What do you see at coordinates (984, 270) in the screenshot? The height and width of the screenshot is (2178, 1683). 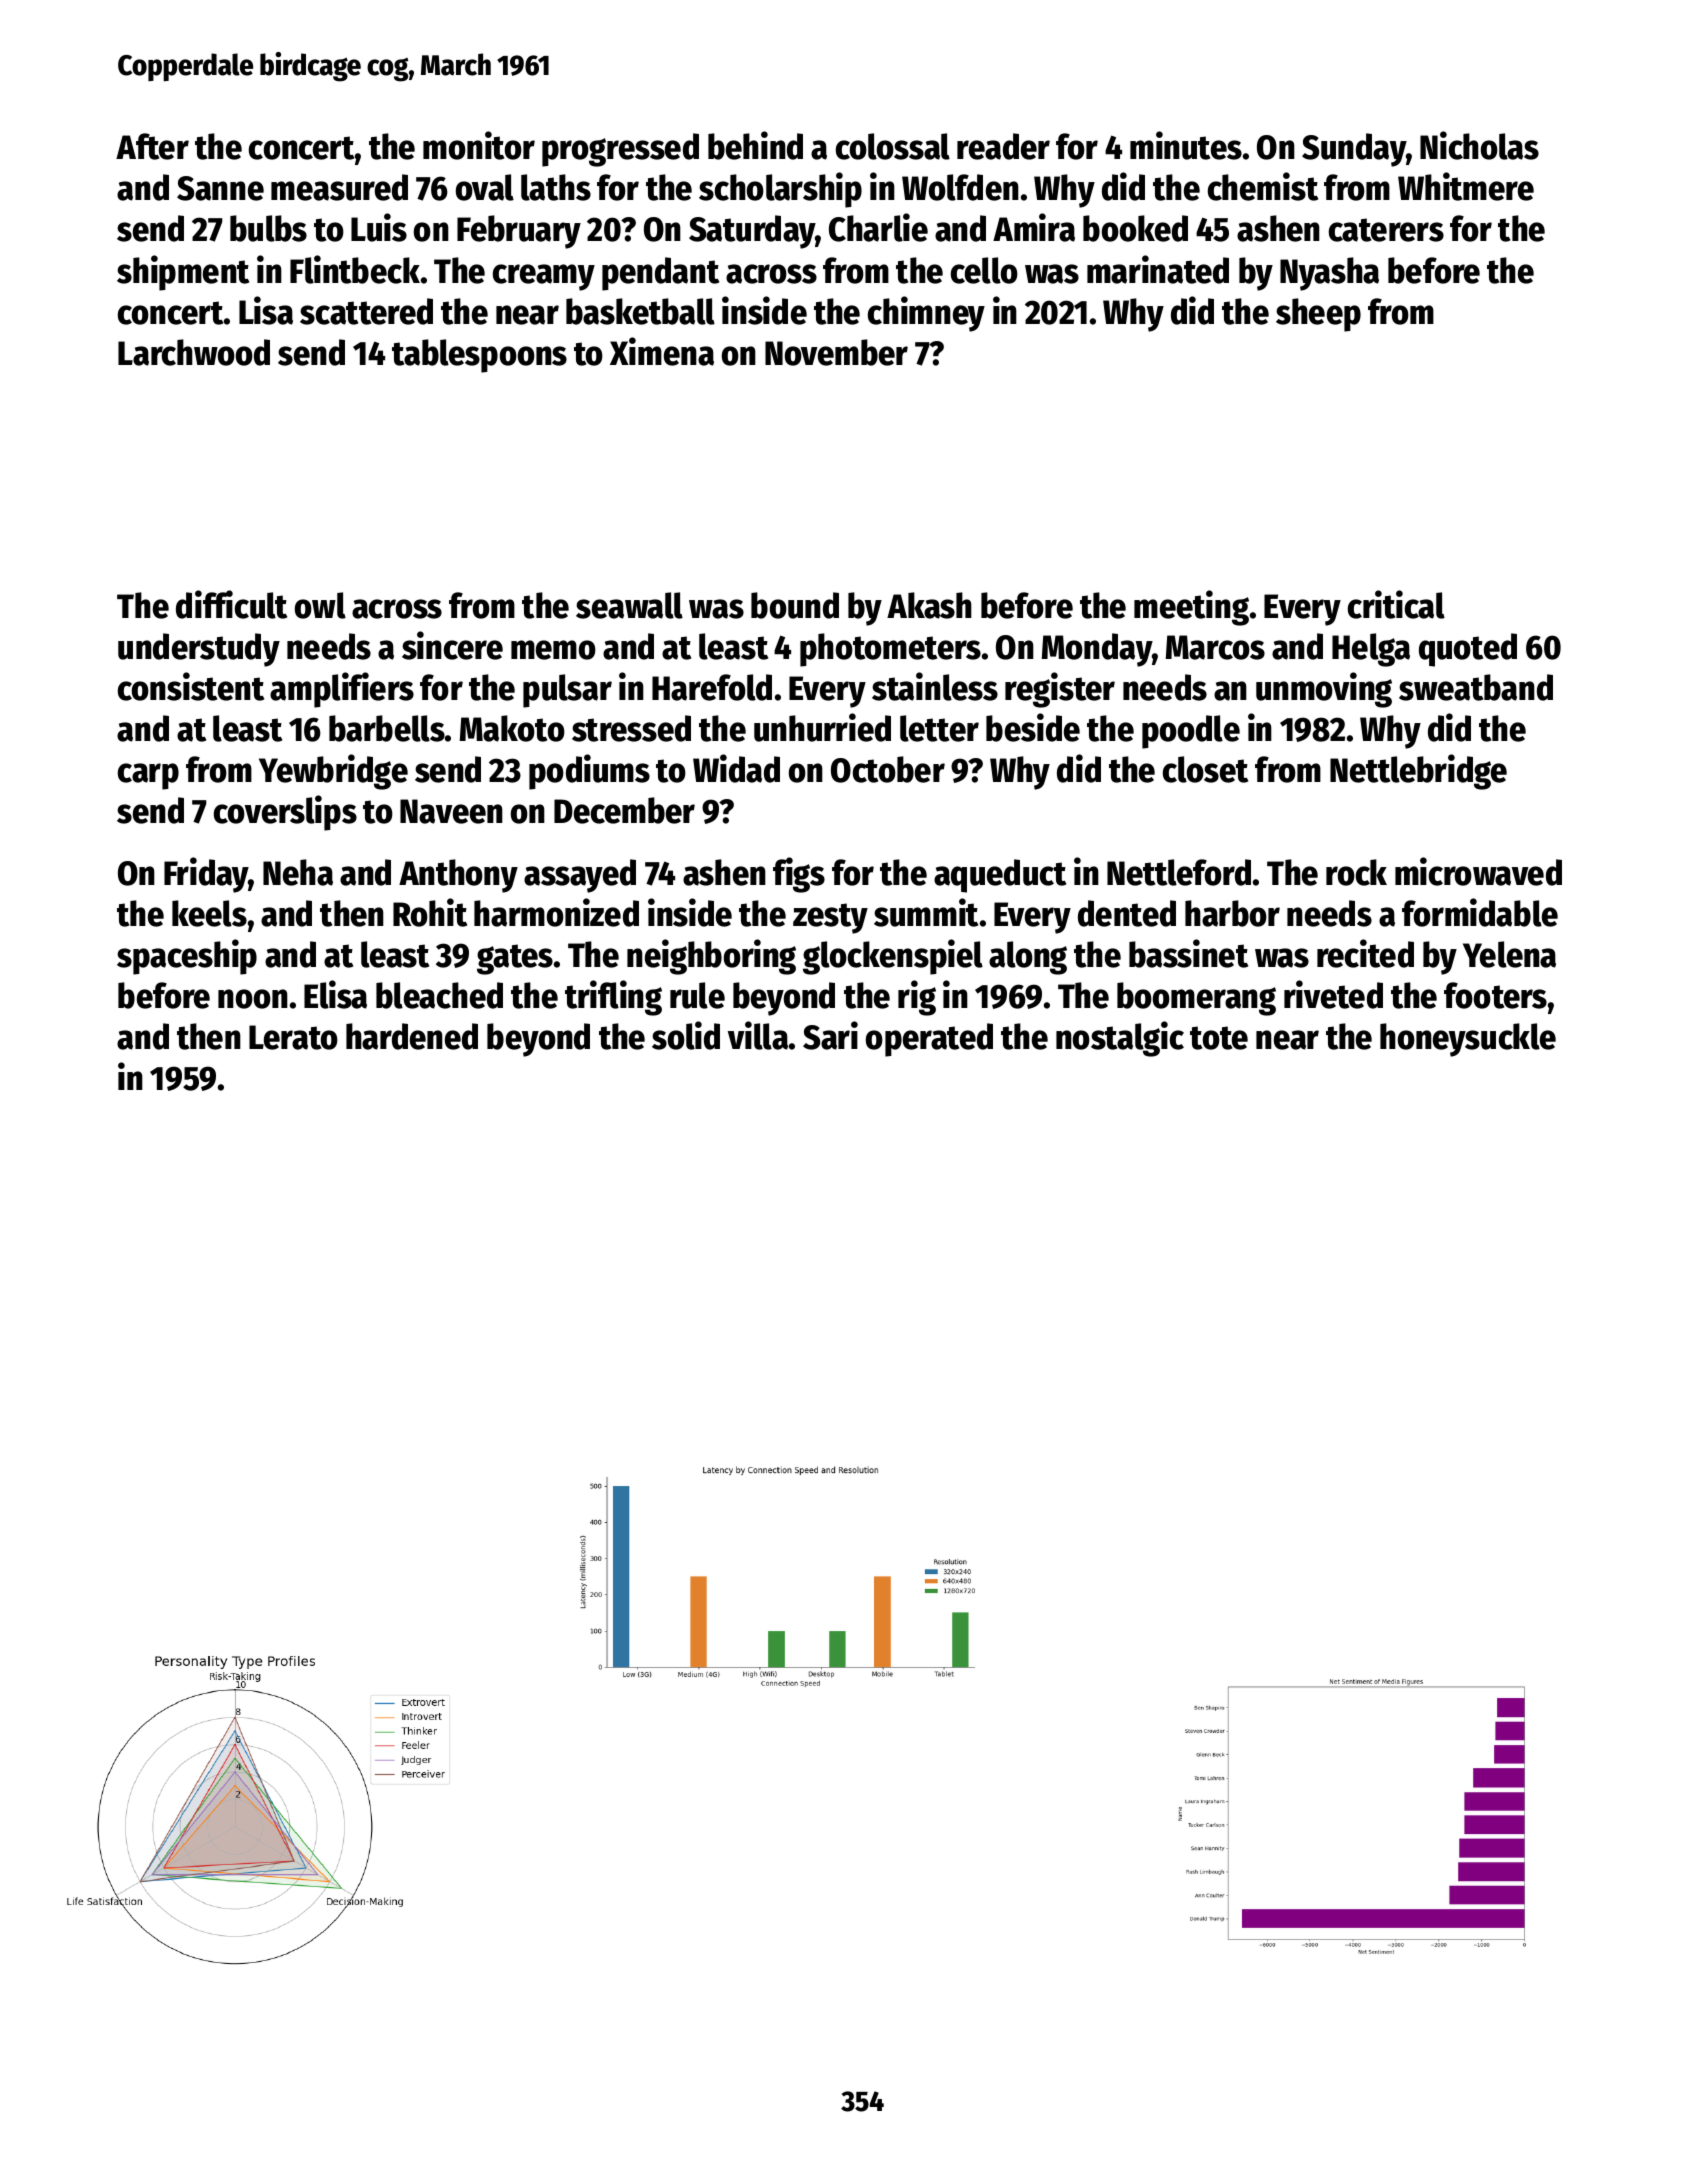 I see `cello` at bounding box center [984, 270].
